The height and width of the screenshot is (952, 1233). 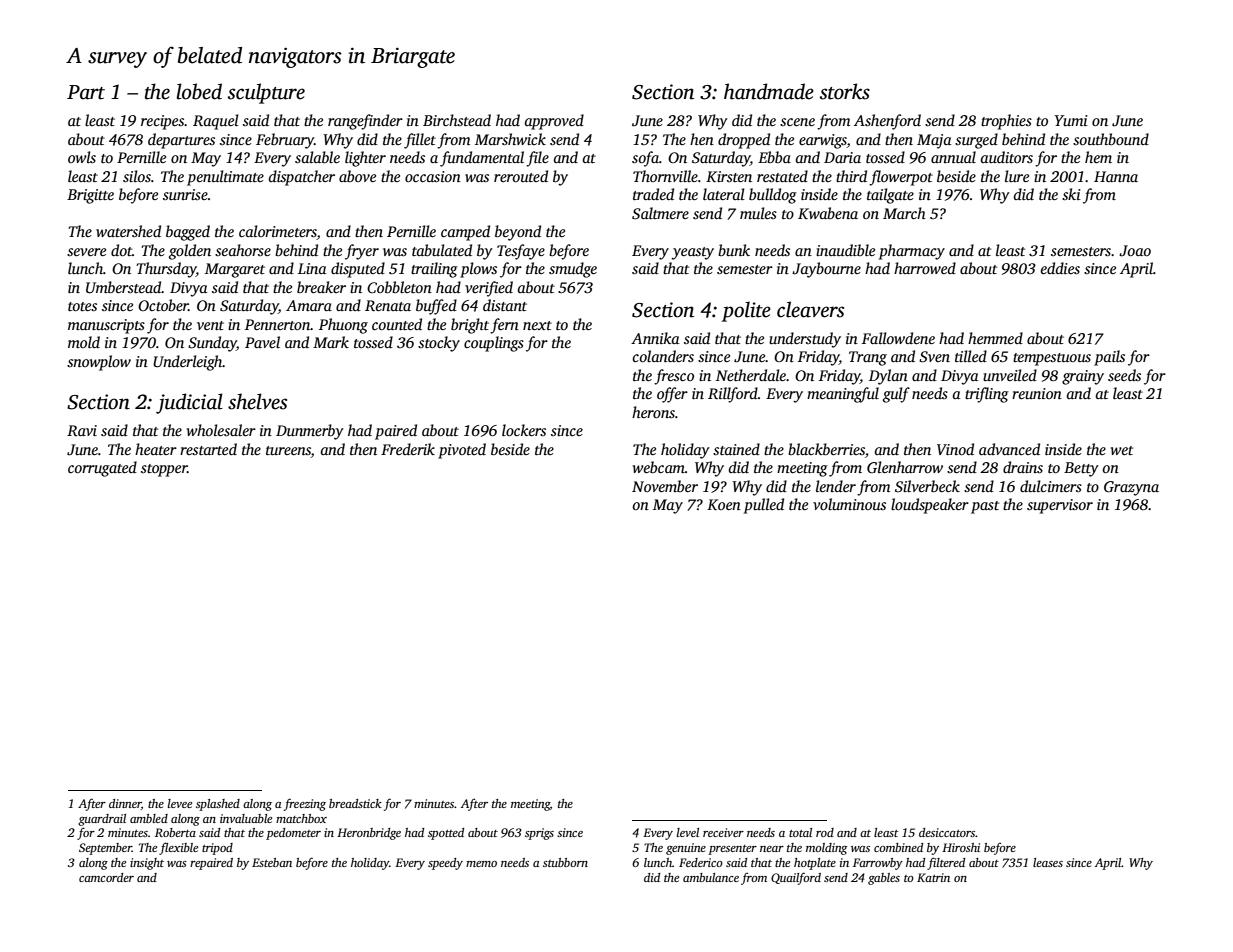 I want to click on loudspeaker, so click(x=930, y=506).
